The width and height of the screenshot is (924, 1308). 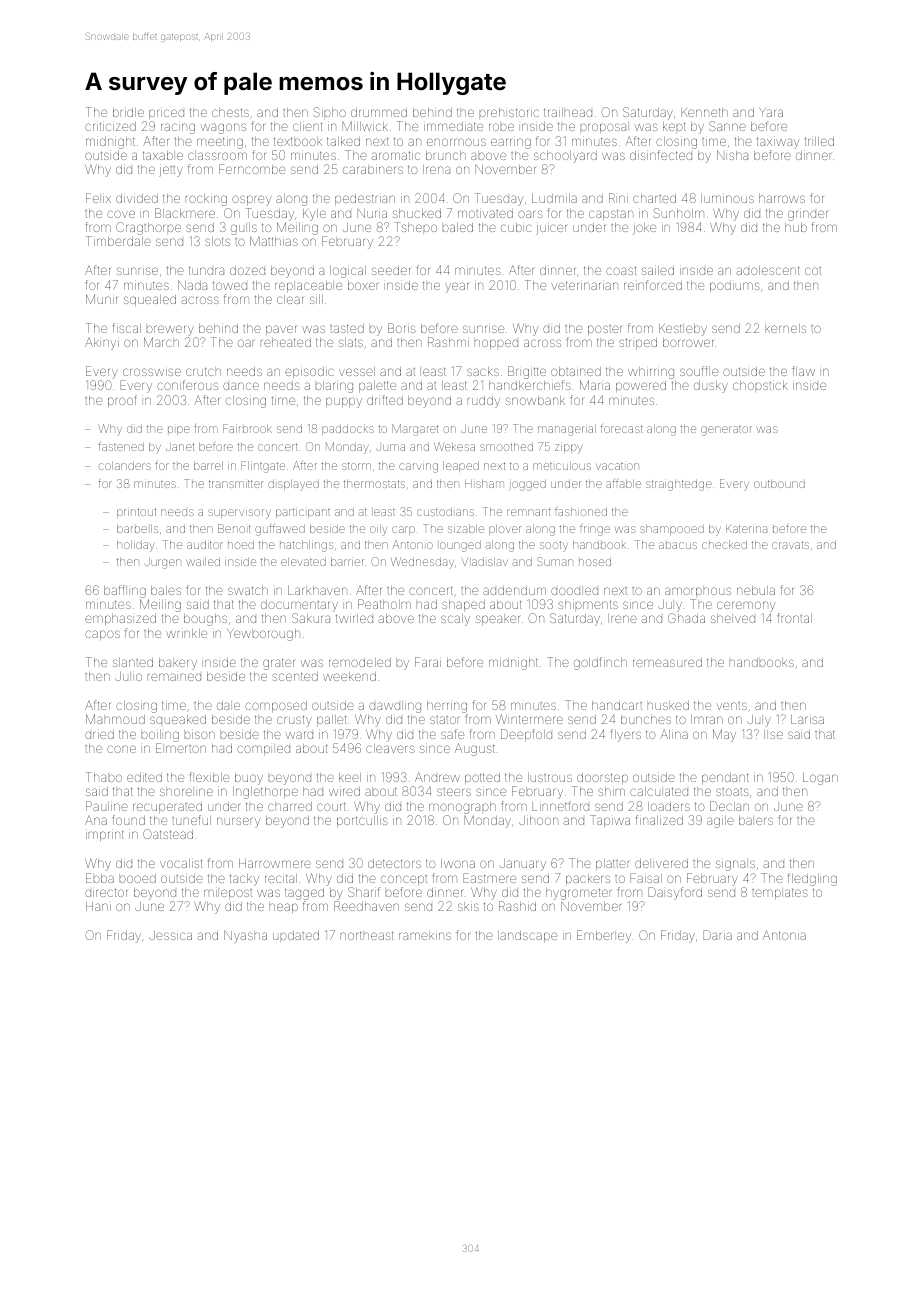 What do you see at coordinates (724, 735) in the screenshot?
I see `May` at bounding box center [724, 735].
